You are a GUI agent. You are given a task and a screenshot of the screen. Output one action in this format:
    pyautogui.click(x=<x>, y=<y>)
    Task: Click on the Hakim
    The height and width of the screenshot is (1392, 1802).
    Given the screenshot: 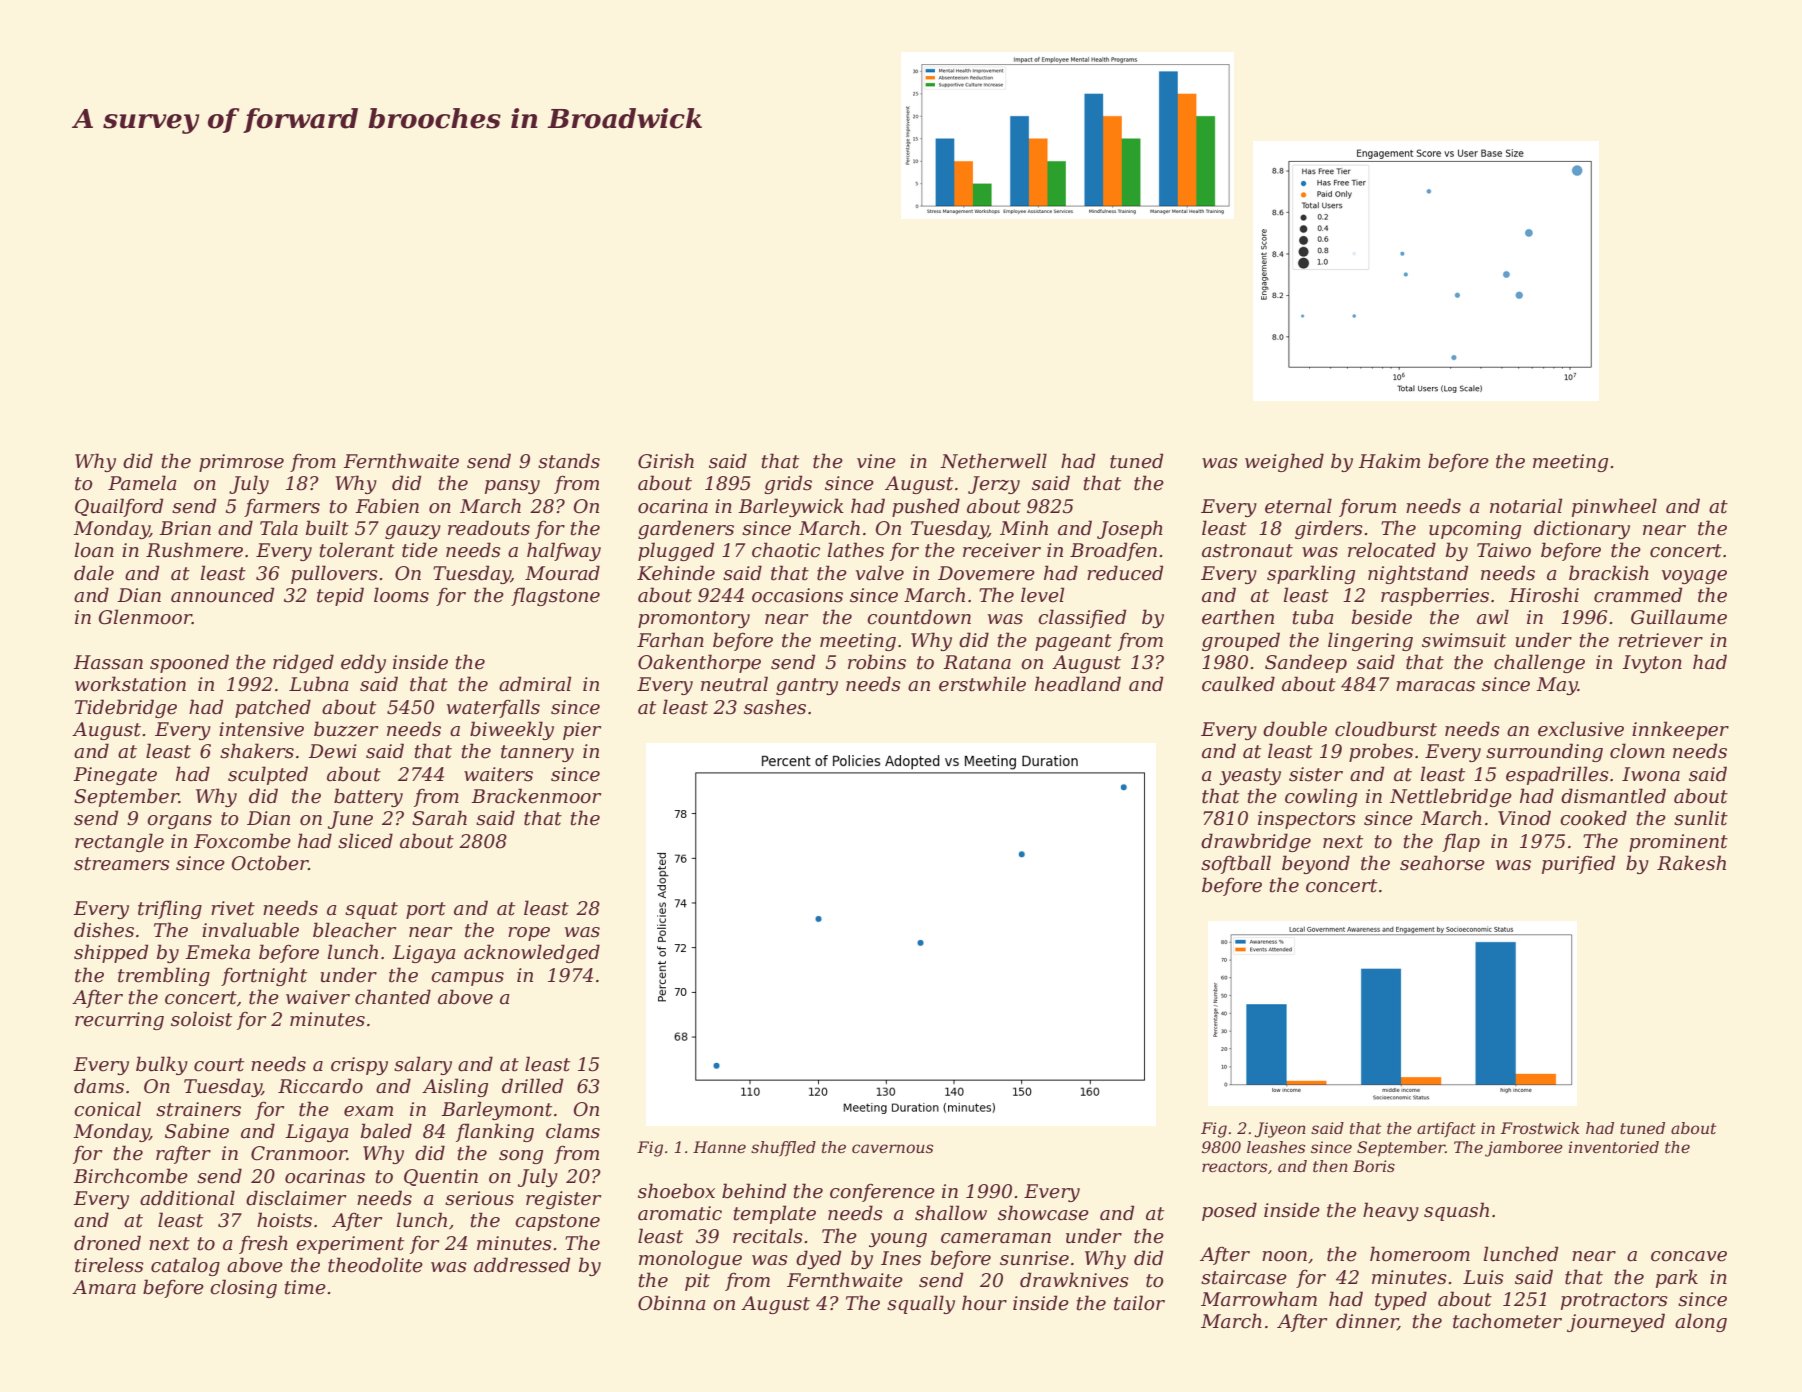 What is the action you would take?
    pyautogui.click(x=1389, y=460)
